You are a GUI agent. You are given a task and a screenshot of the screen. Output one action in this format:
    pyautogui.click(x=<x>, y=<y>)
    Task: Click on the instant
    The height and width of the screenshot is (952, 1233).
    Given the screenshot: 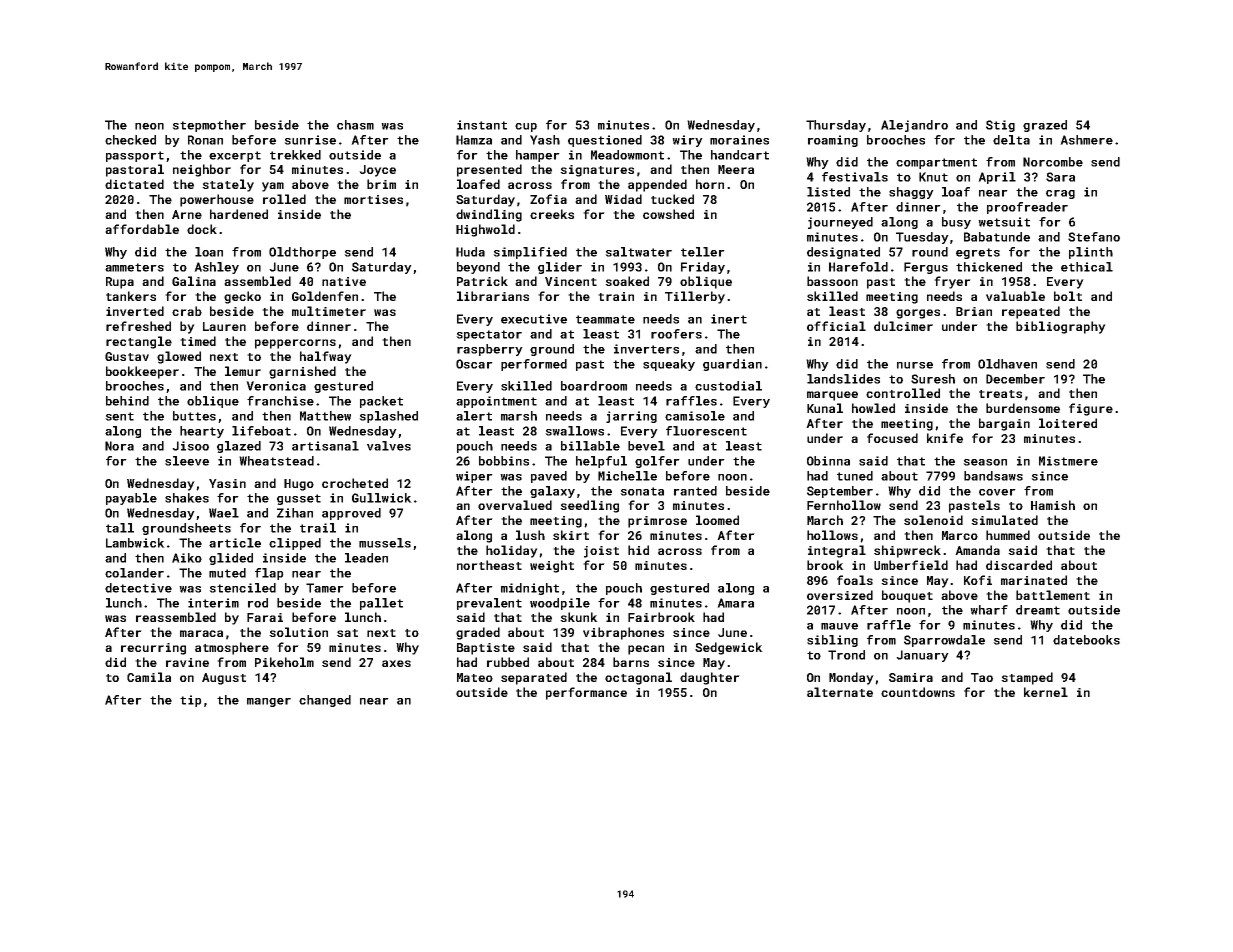 What is the action you would take?
    pyautogui.click(x=482, y=125)
